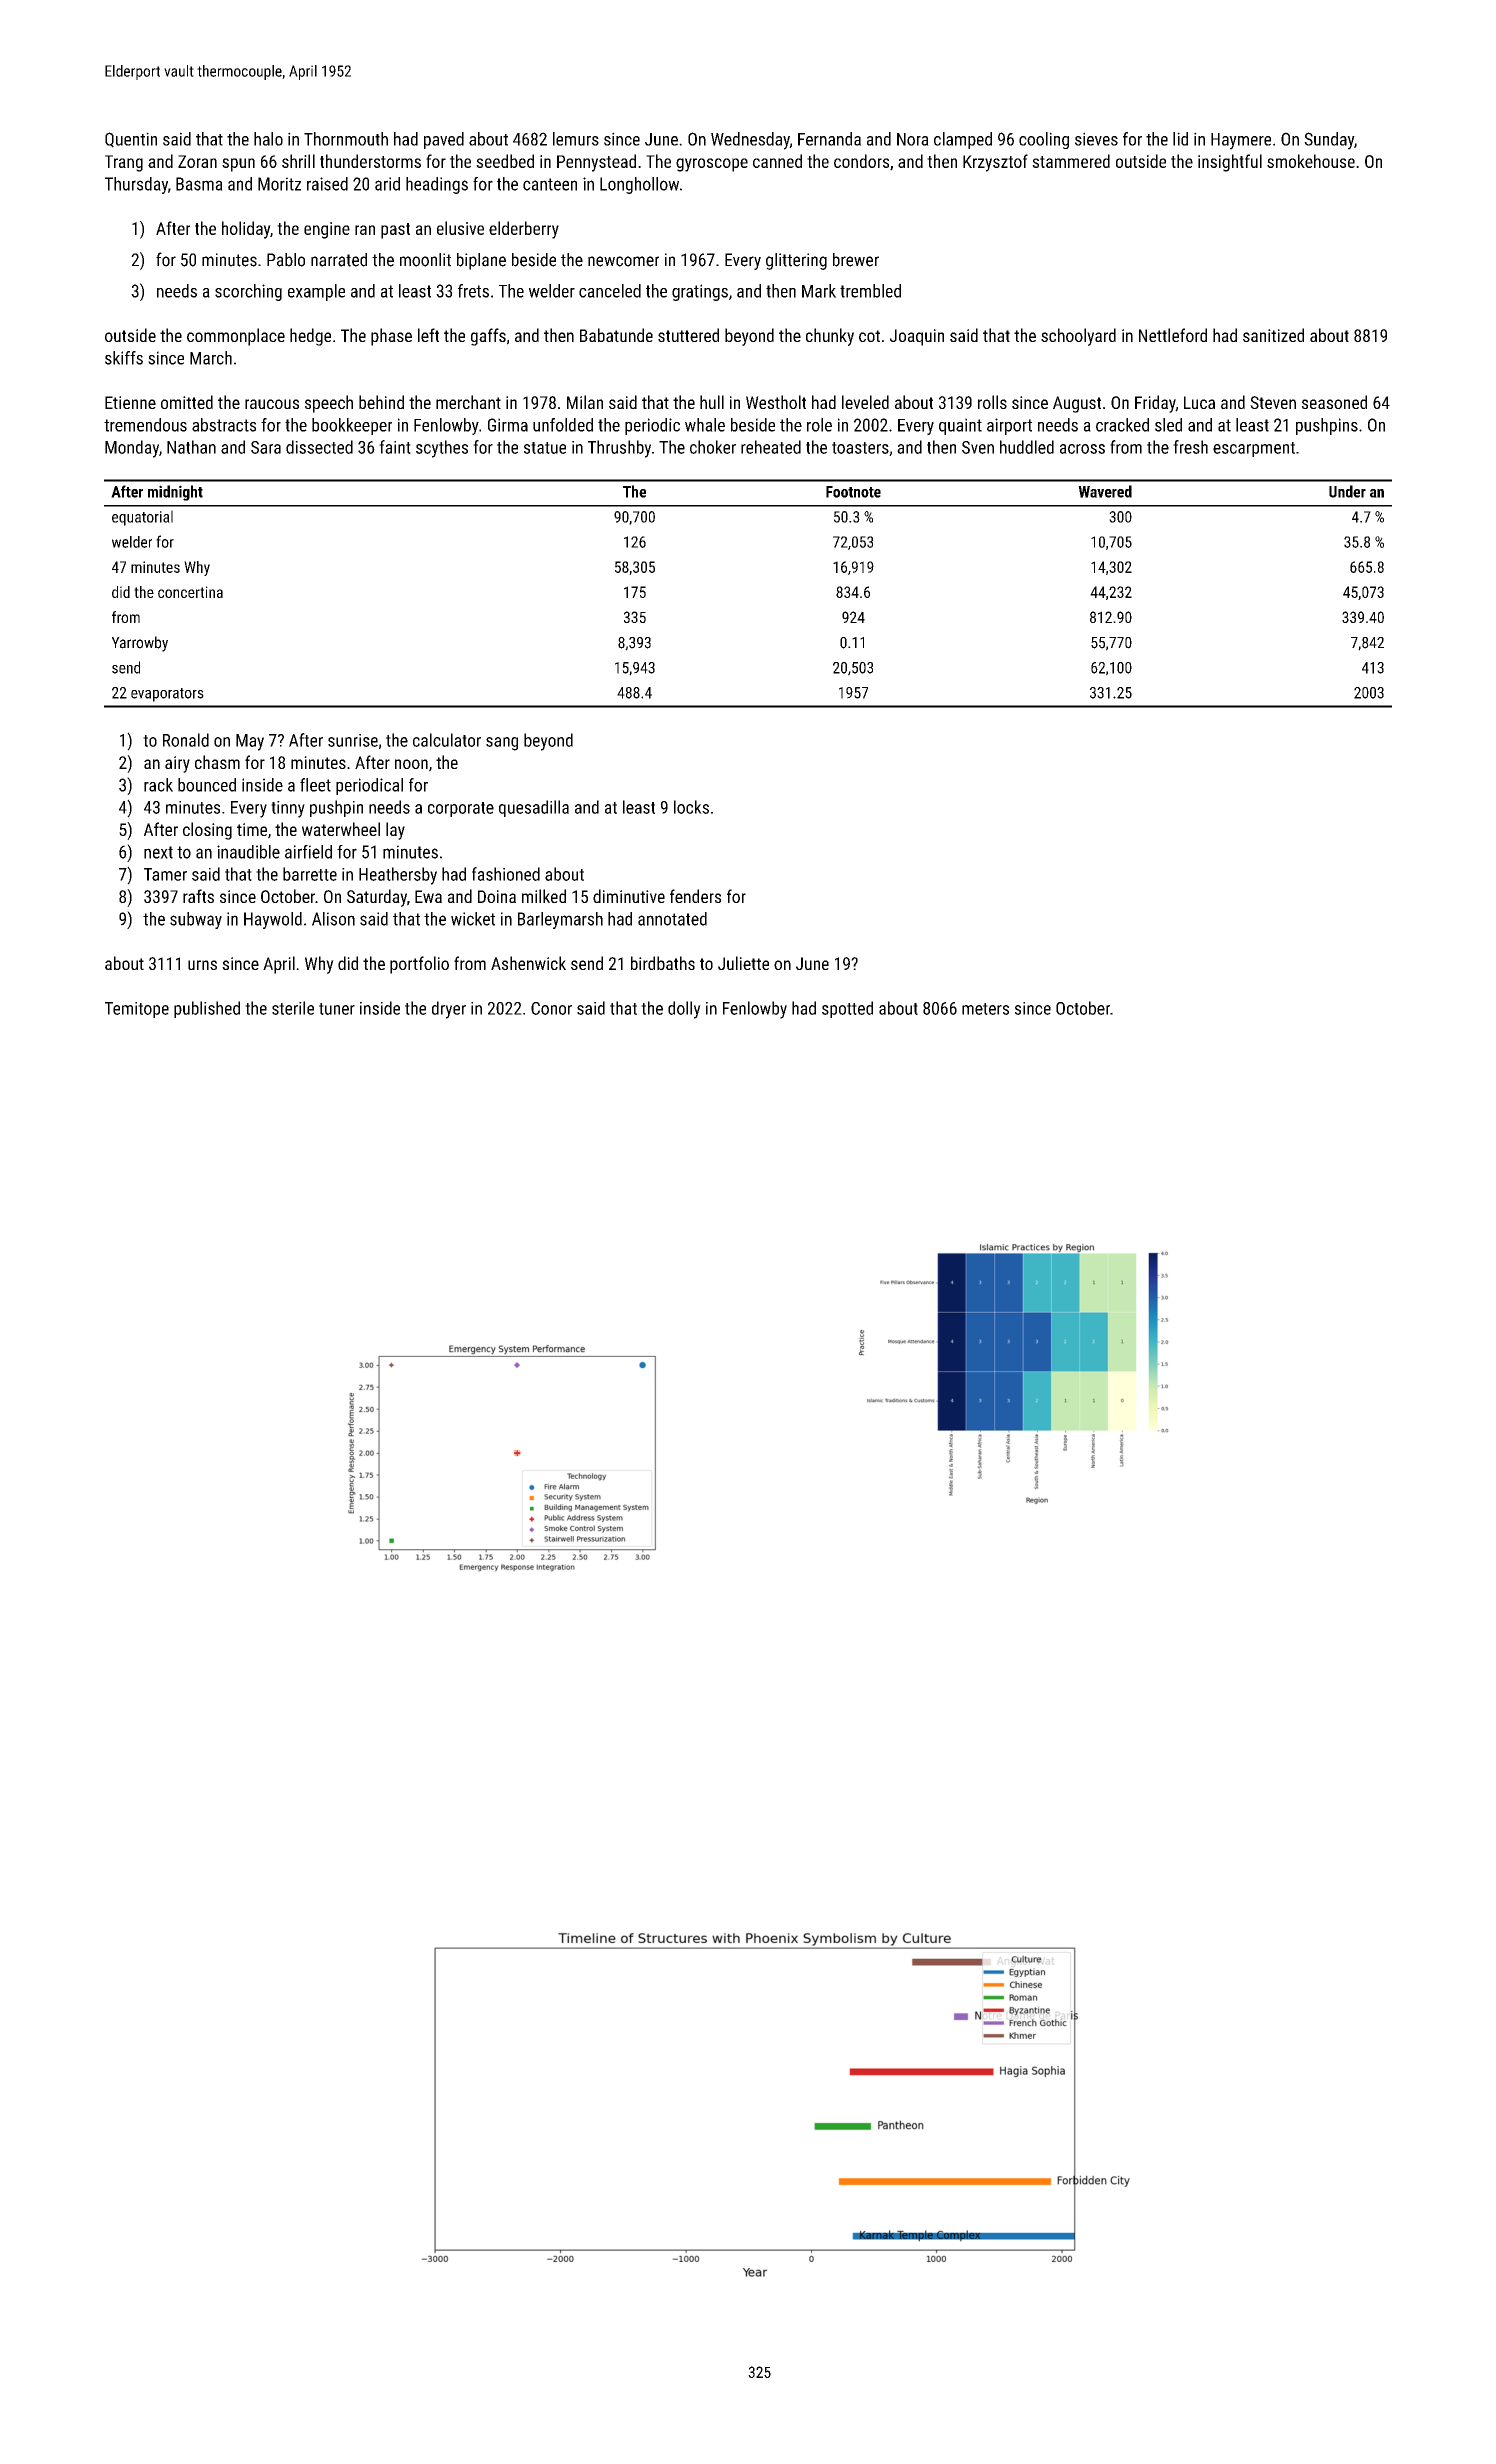 The width and height of the screenshot is (1496, 2464). Describe the element at coordinates (1241, 141) in the screenshot. I see `Haymere` at that location.
